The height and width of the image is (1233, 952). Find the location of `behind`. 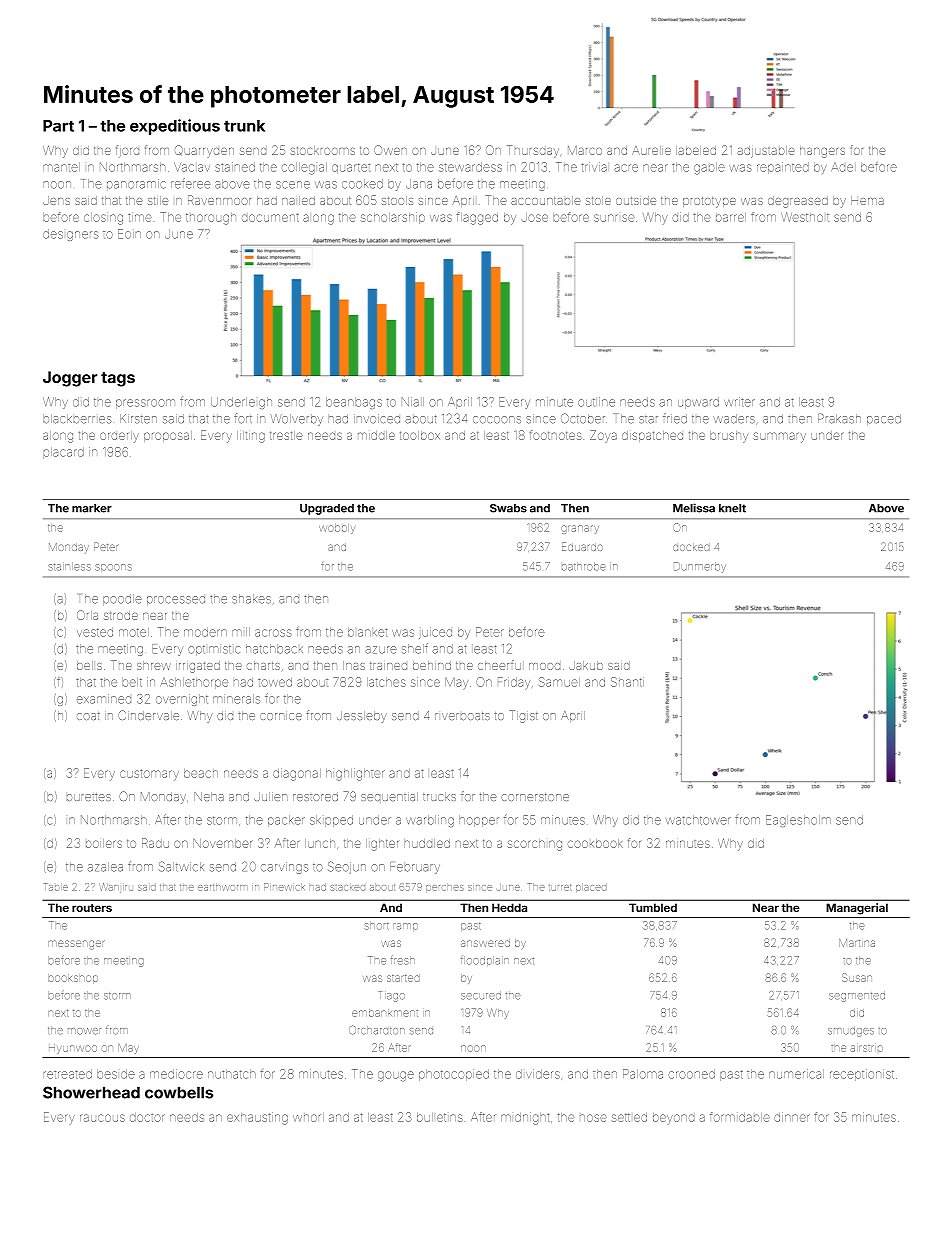

behind is located at coordinates (432, 665).
